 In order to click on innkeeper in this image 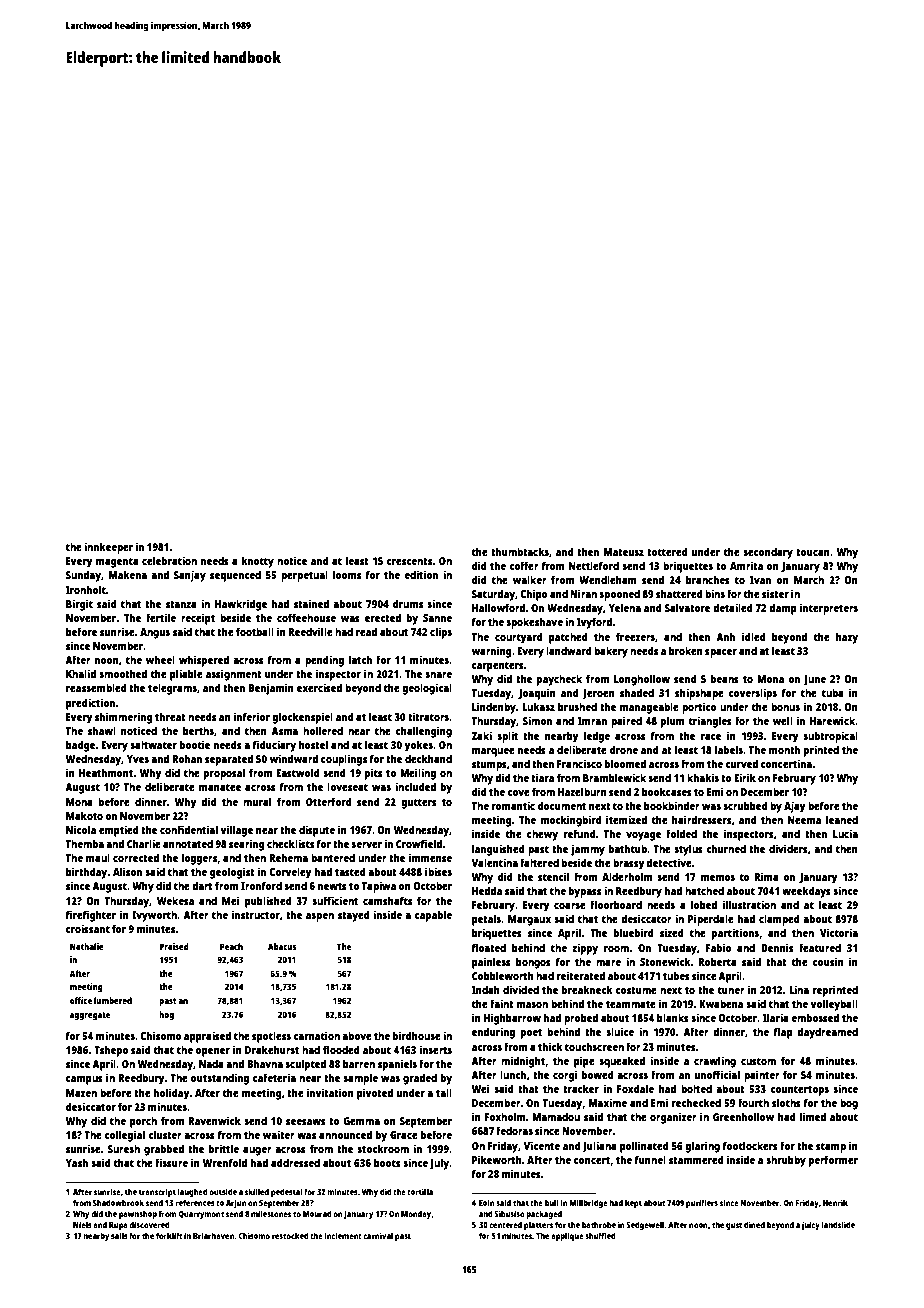, I will do `click(108, 548)`.
